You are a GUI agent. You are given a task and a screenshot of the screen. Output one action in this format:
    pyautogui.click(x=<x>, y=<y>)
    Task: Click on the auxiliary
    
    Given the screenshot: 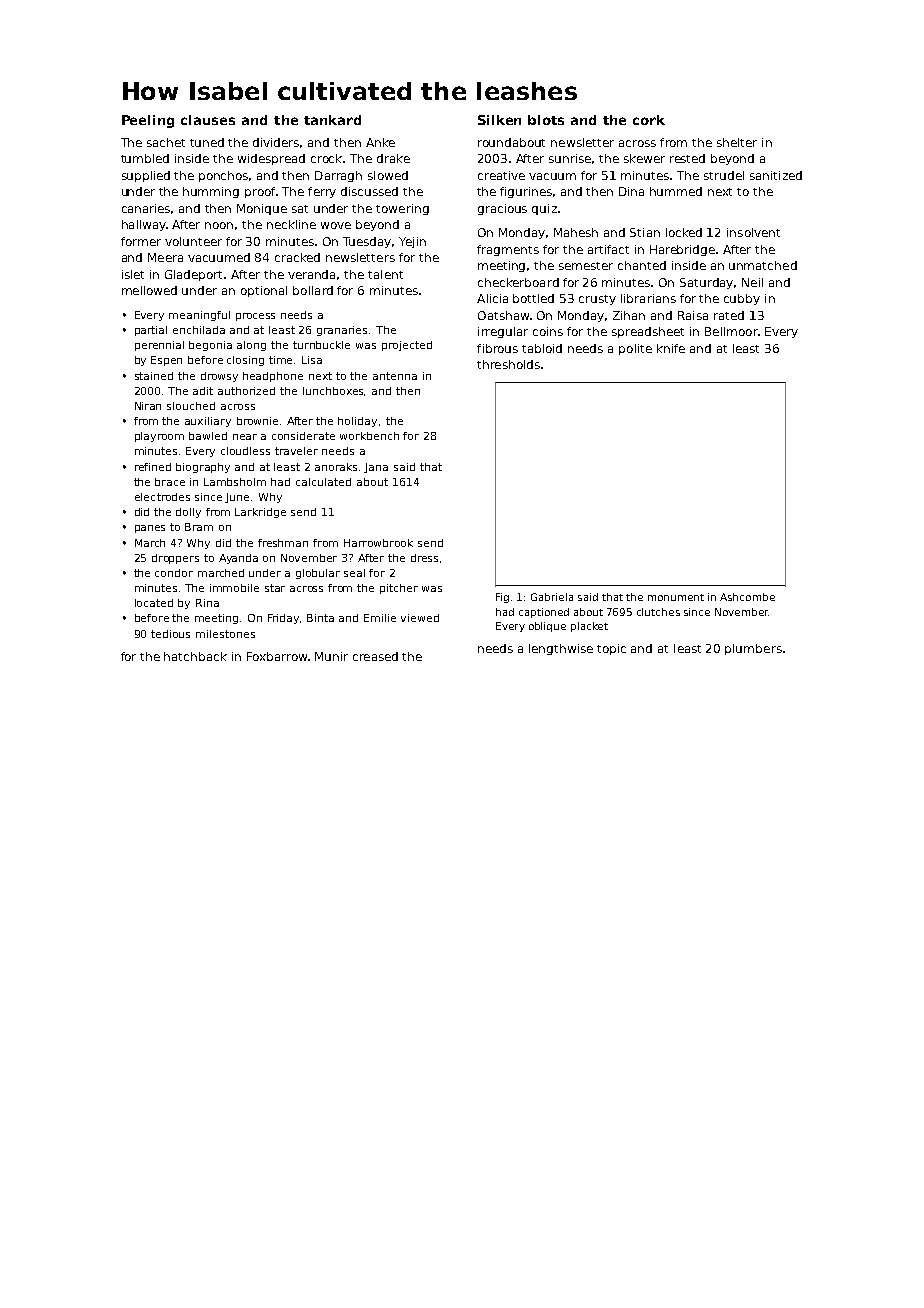 What is the action you would take?
    pyautogui.click(x=208, y=422)
